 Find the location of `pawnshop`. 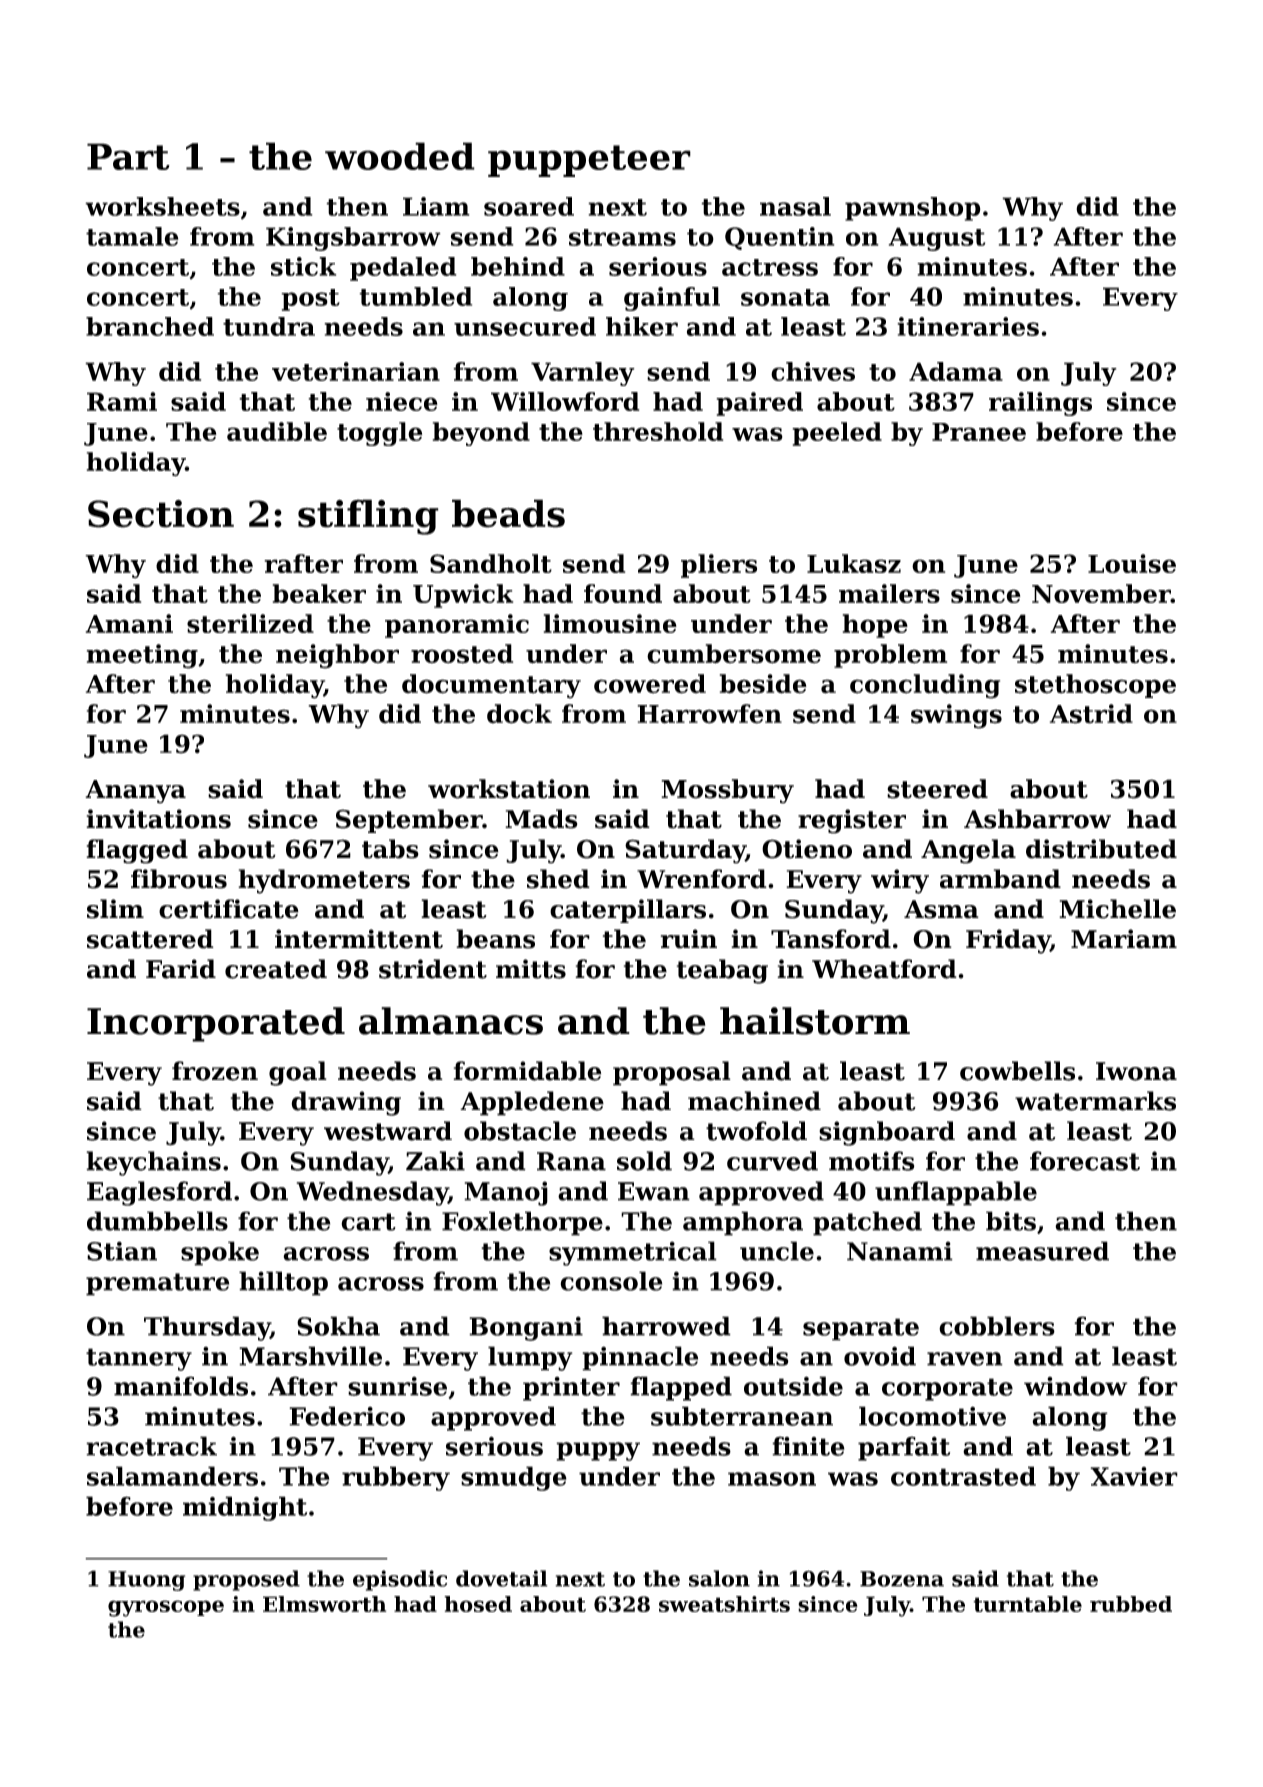

pawnshop is located at coordinates (913, 209).
